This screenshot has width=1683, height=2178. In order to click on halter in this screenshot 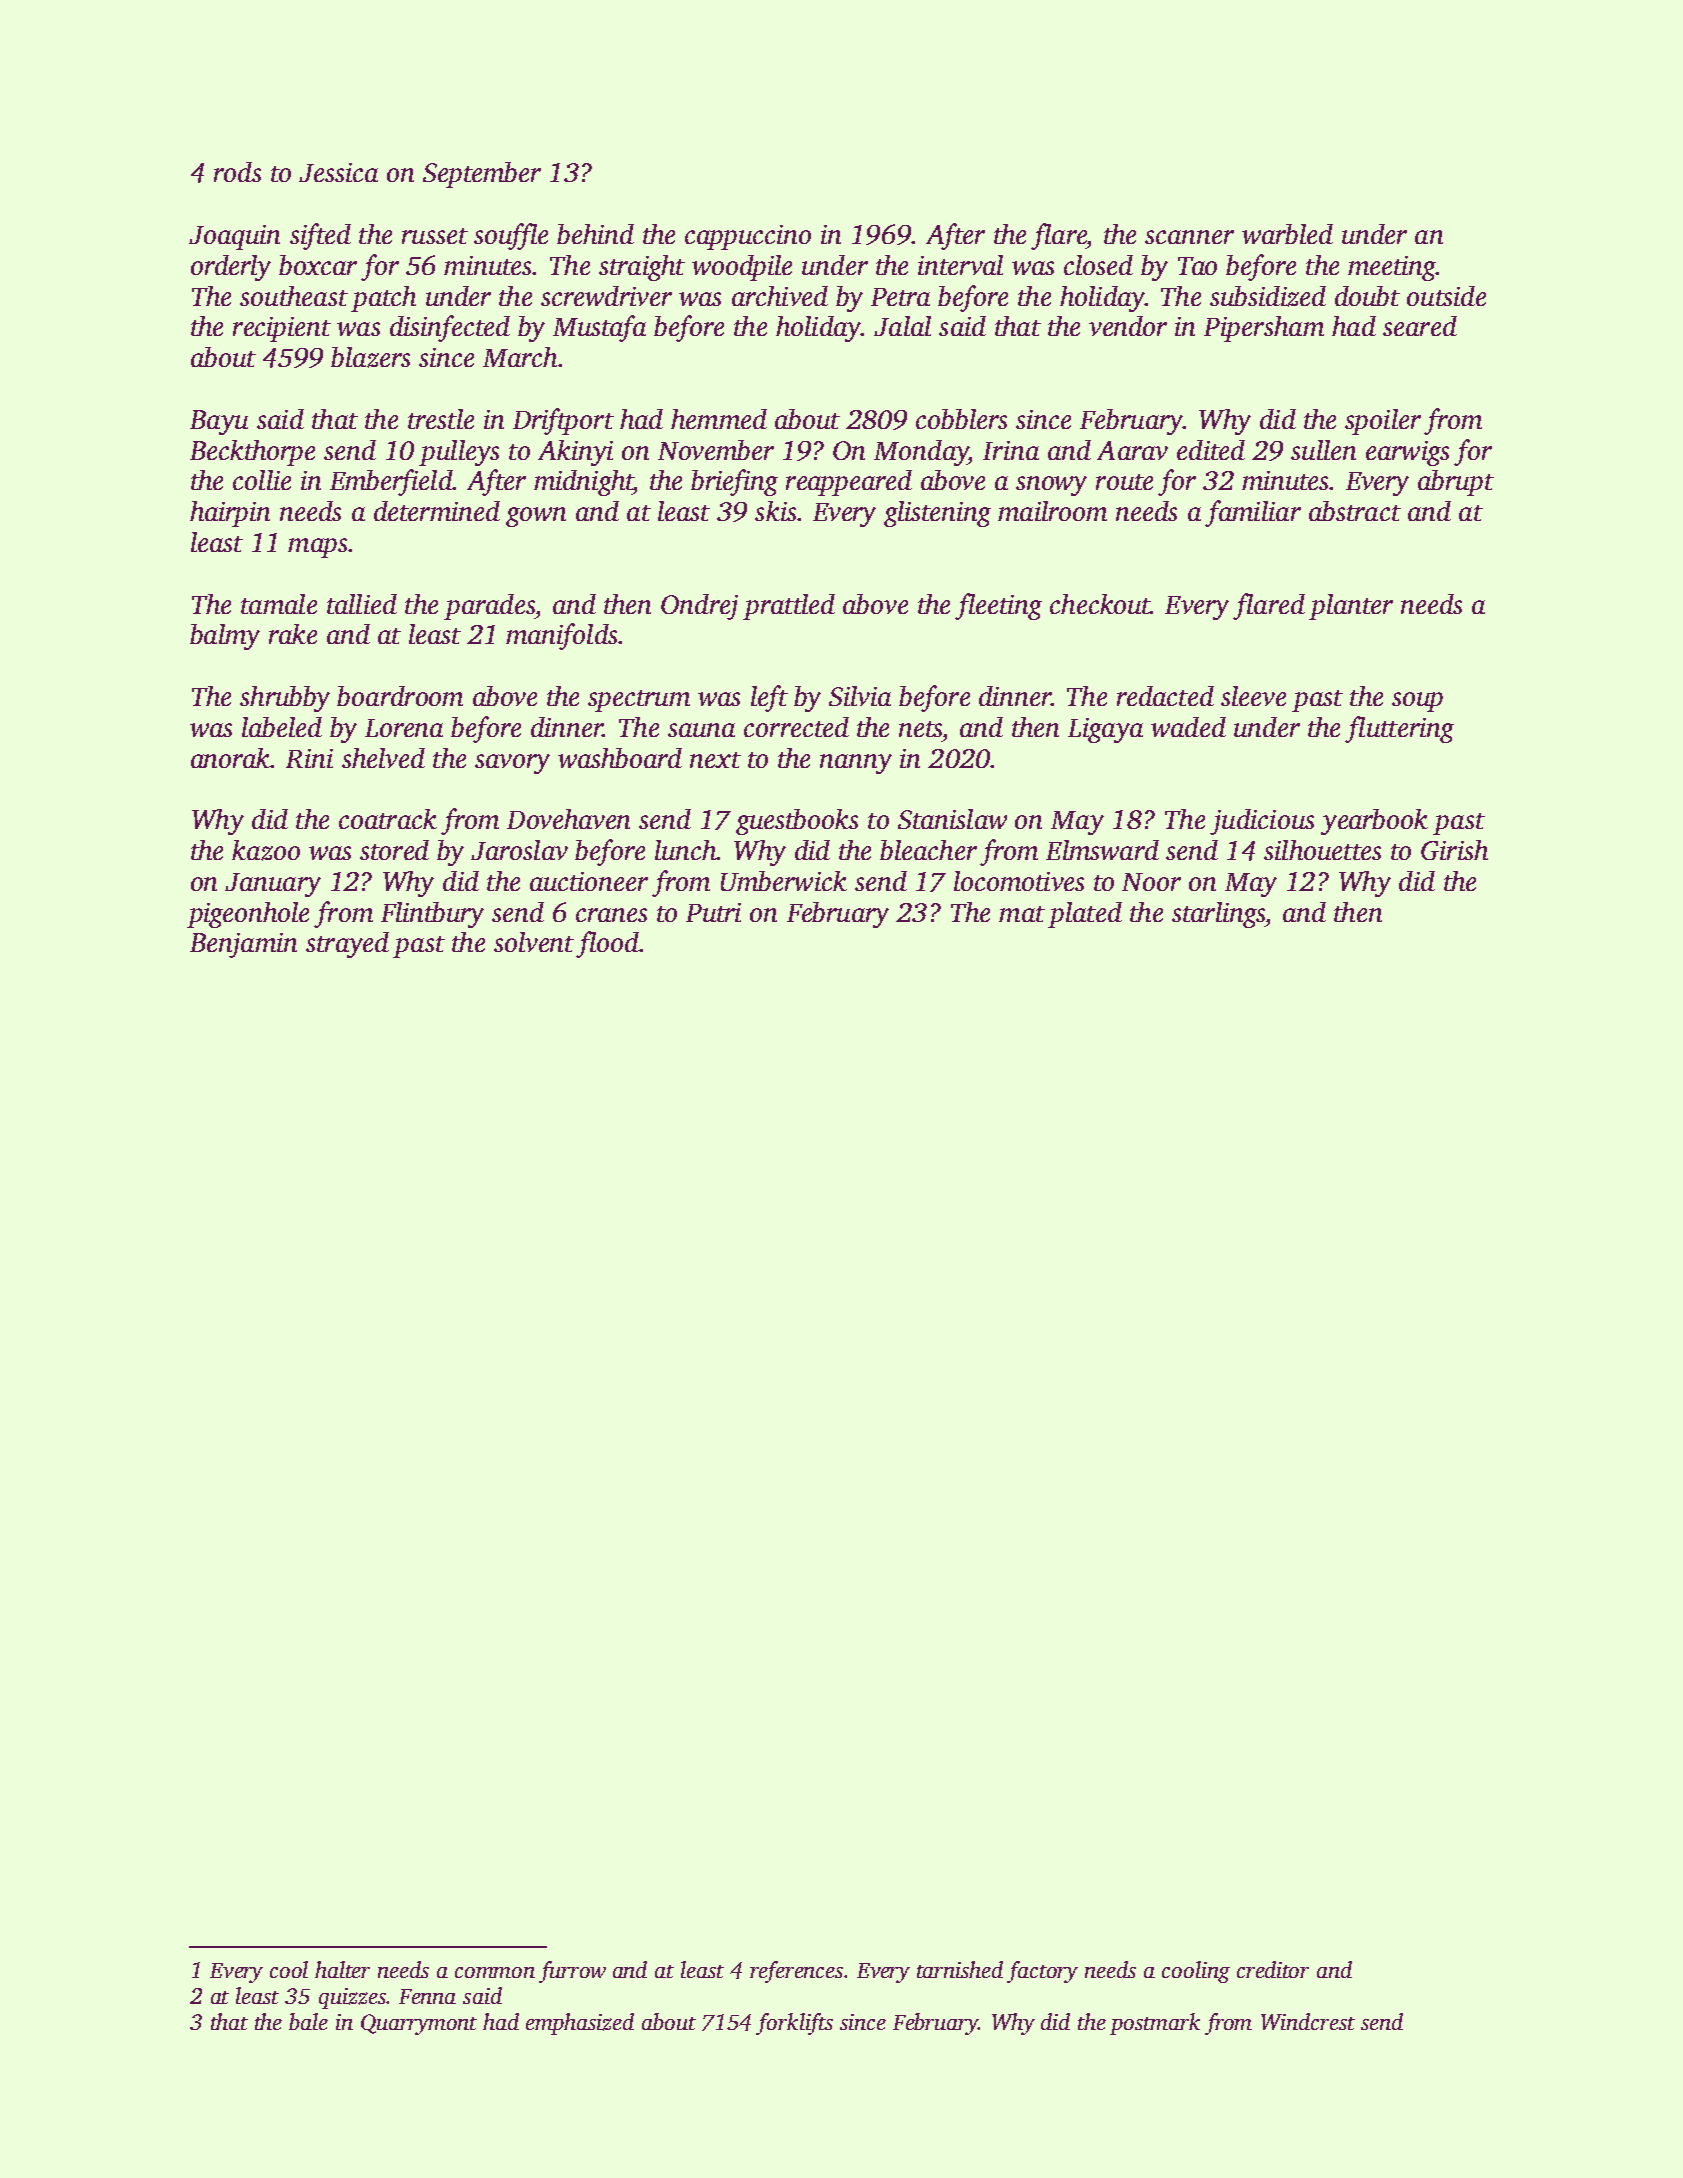, I will do `click(342, 1969)`.
